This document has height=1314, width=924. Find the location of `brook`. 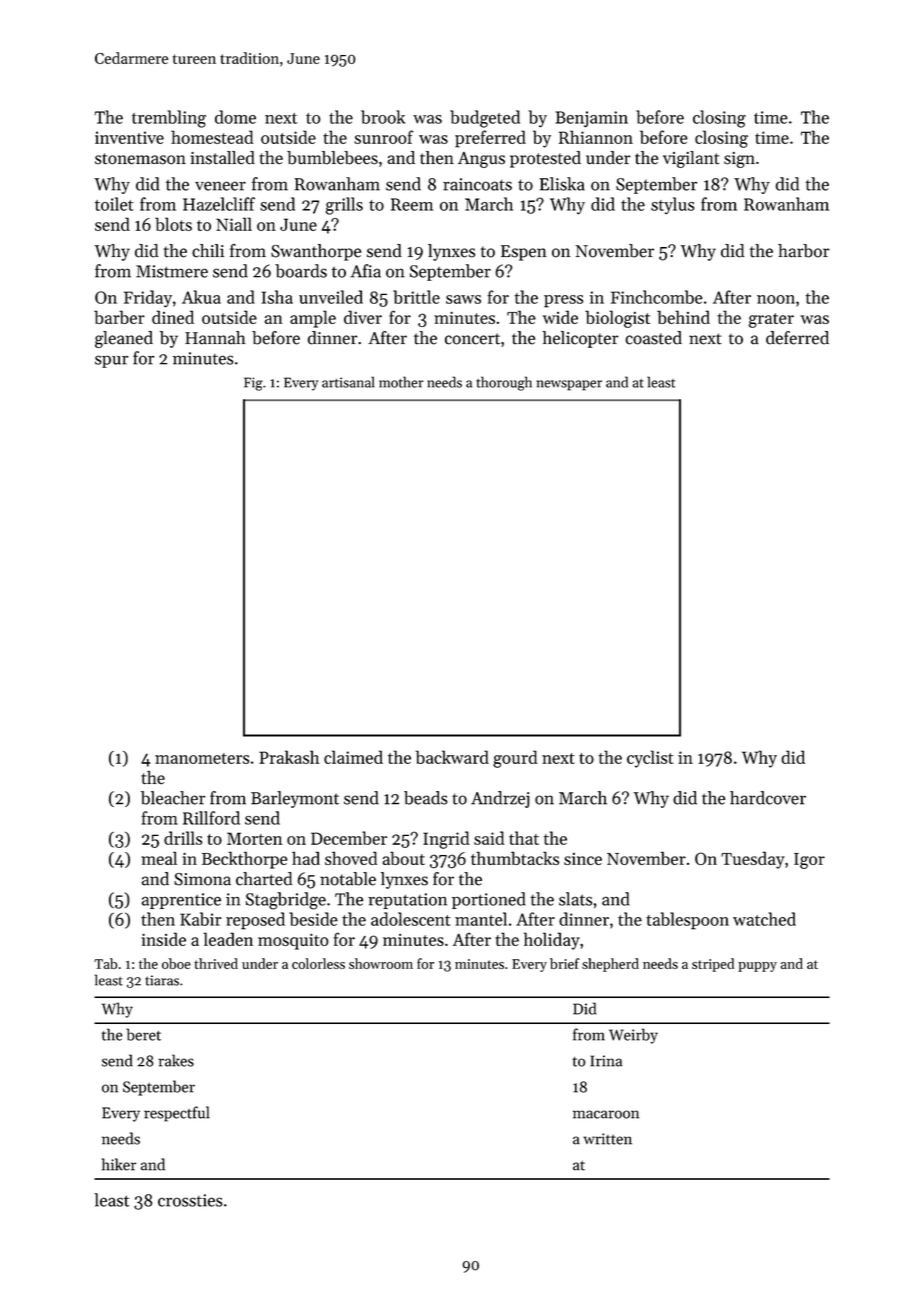

brook is located at coordinates (383, 117).
